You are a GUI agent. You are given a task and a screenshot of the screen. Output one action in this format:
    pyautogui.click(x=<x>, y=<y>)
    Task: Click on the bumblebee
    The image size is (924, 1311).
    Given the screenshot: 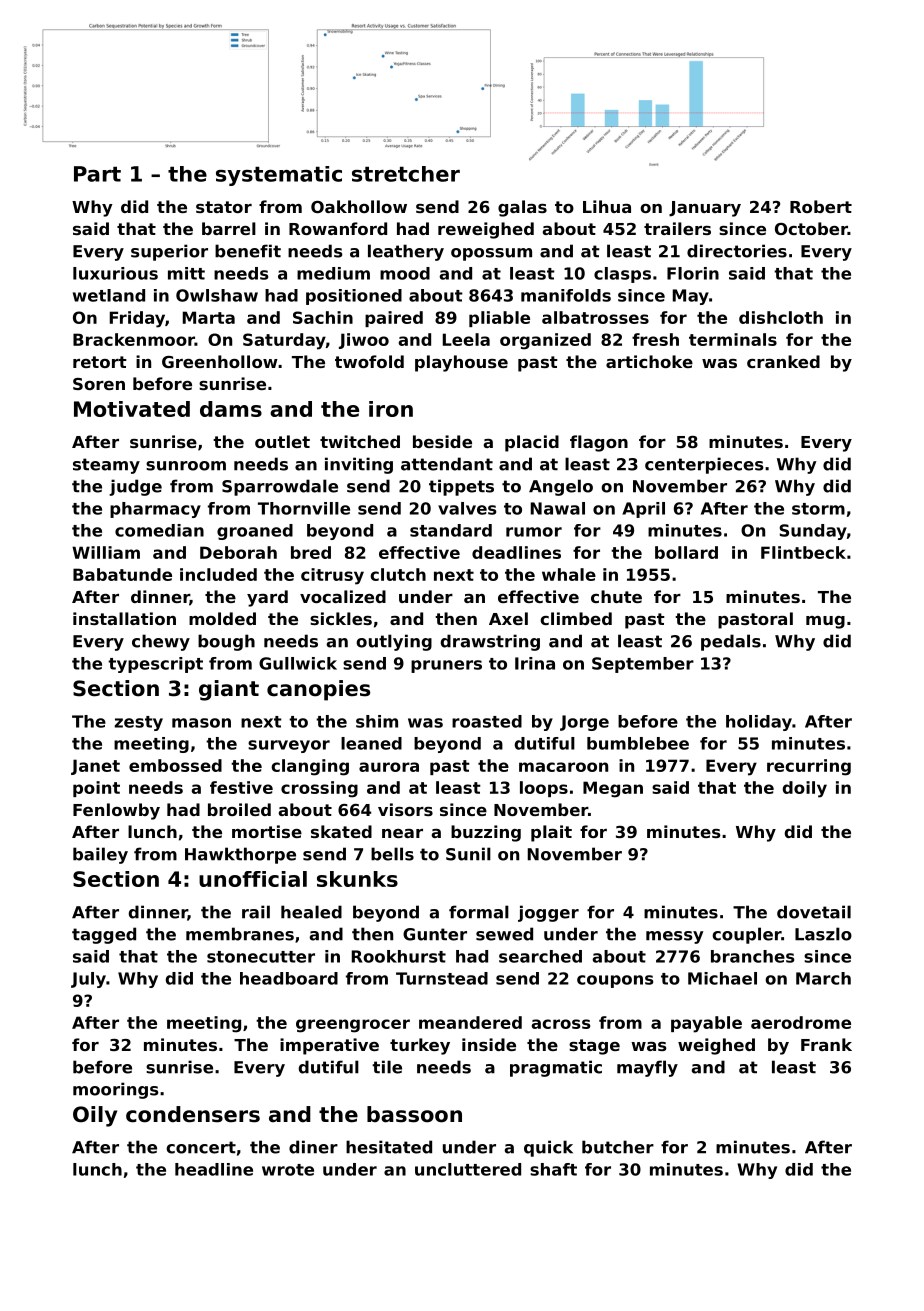 What is the action you would take?
    pyautogui.click(x=638, y=743)
